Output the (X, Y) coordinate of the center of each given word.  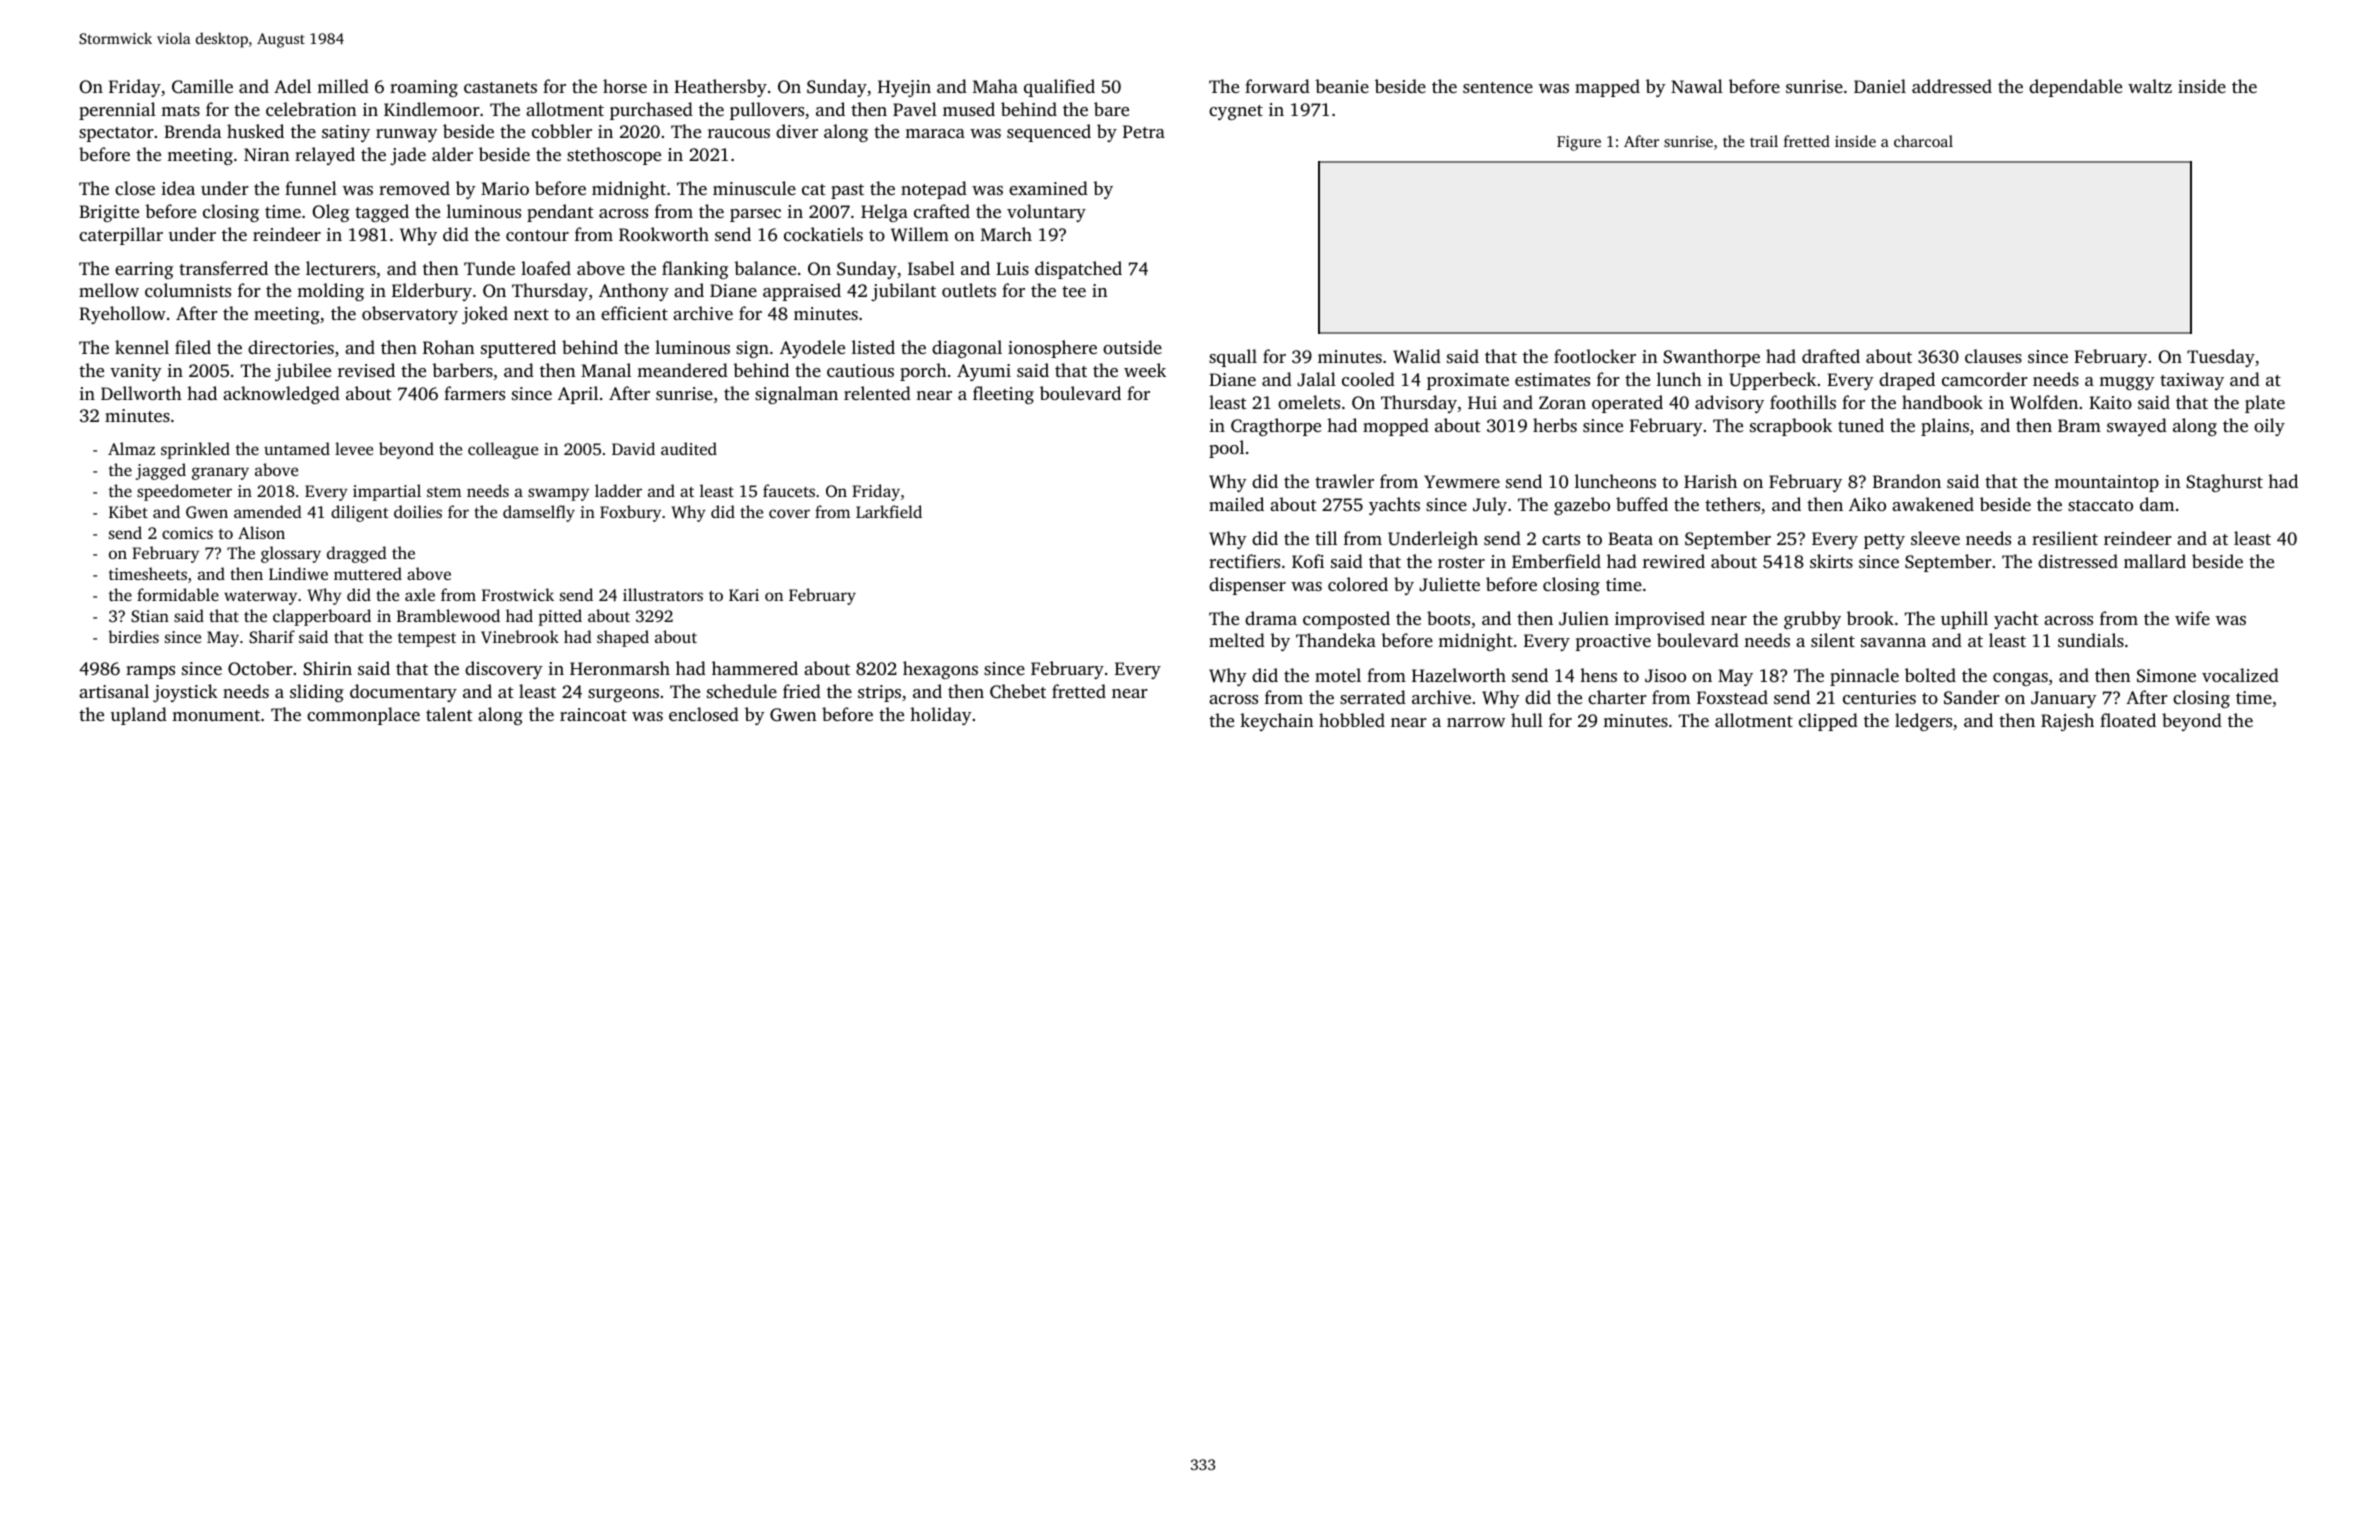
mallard (2155, 561)
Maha (995, 86)
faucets (789, 490)
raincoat (593, 714)
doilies (418, 511)
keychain (1277, 722)
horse (625, 86)
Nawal (1697, 86)
